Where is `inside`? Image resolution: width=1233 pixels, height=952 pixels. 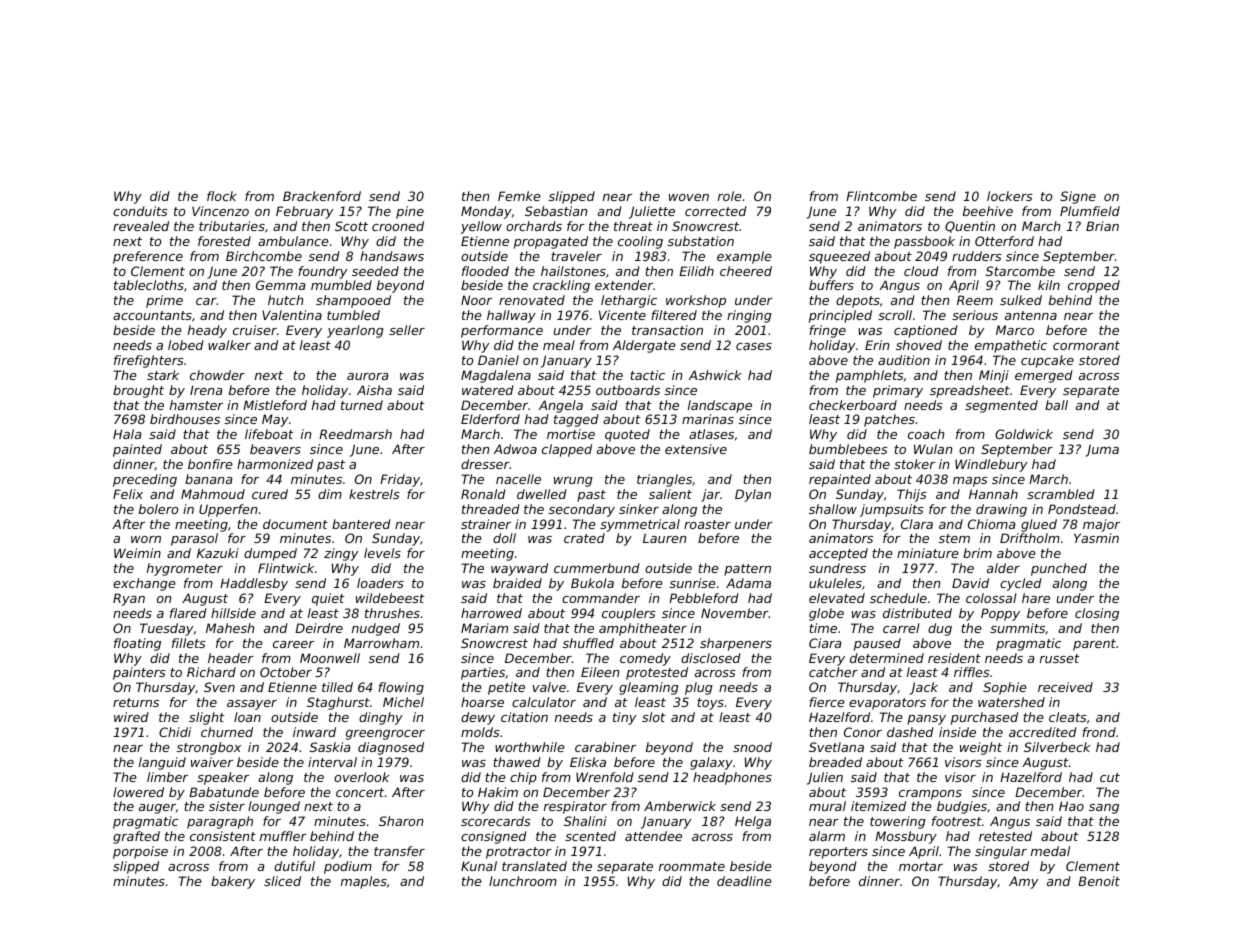 inside is located at coordinates (957, 732).
